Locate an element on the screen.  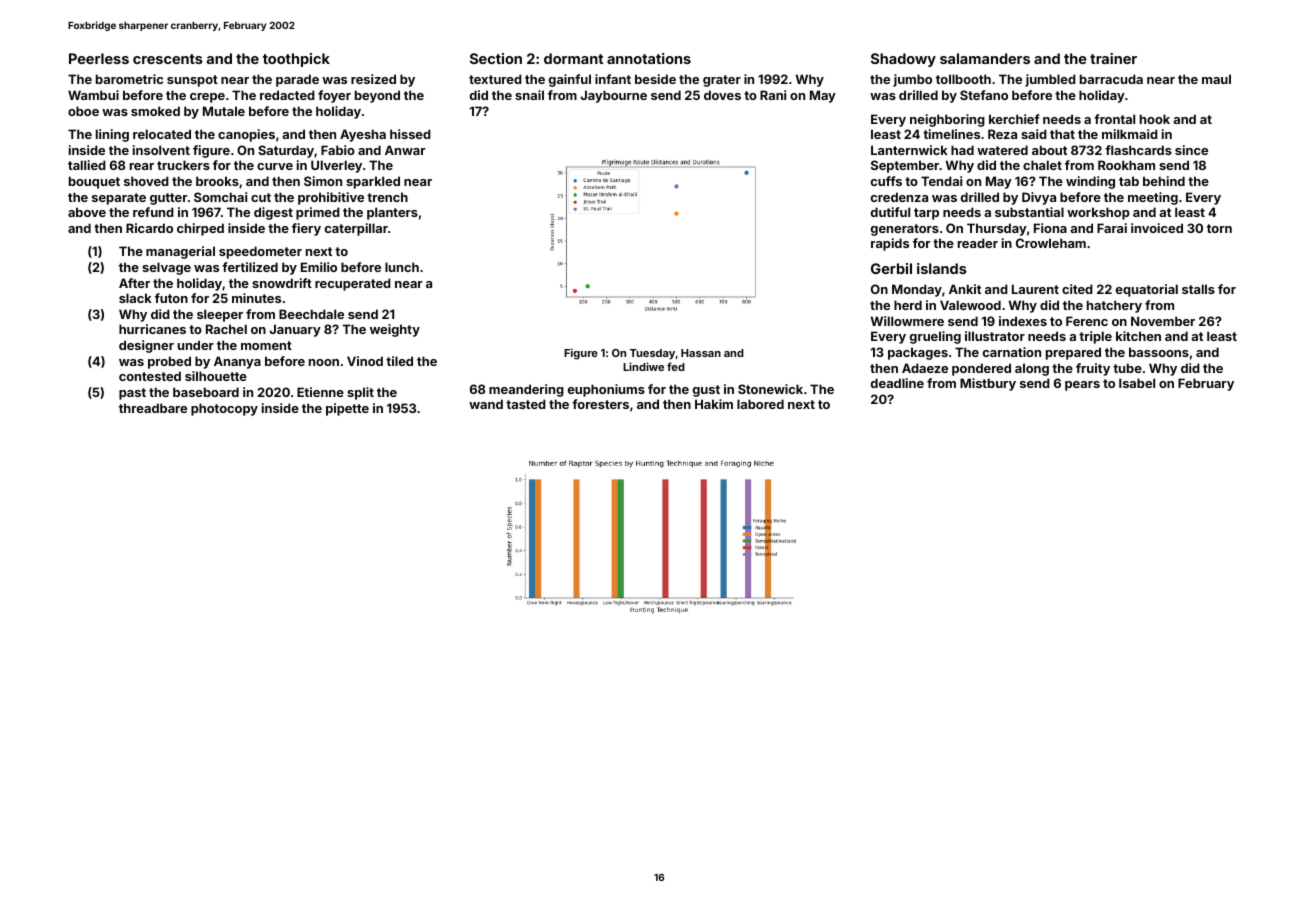
generators is located at coordinates (905, 230).
